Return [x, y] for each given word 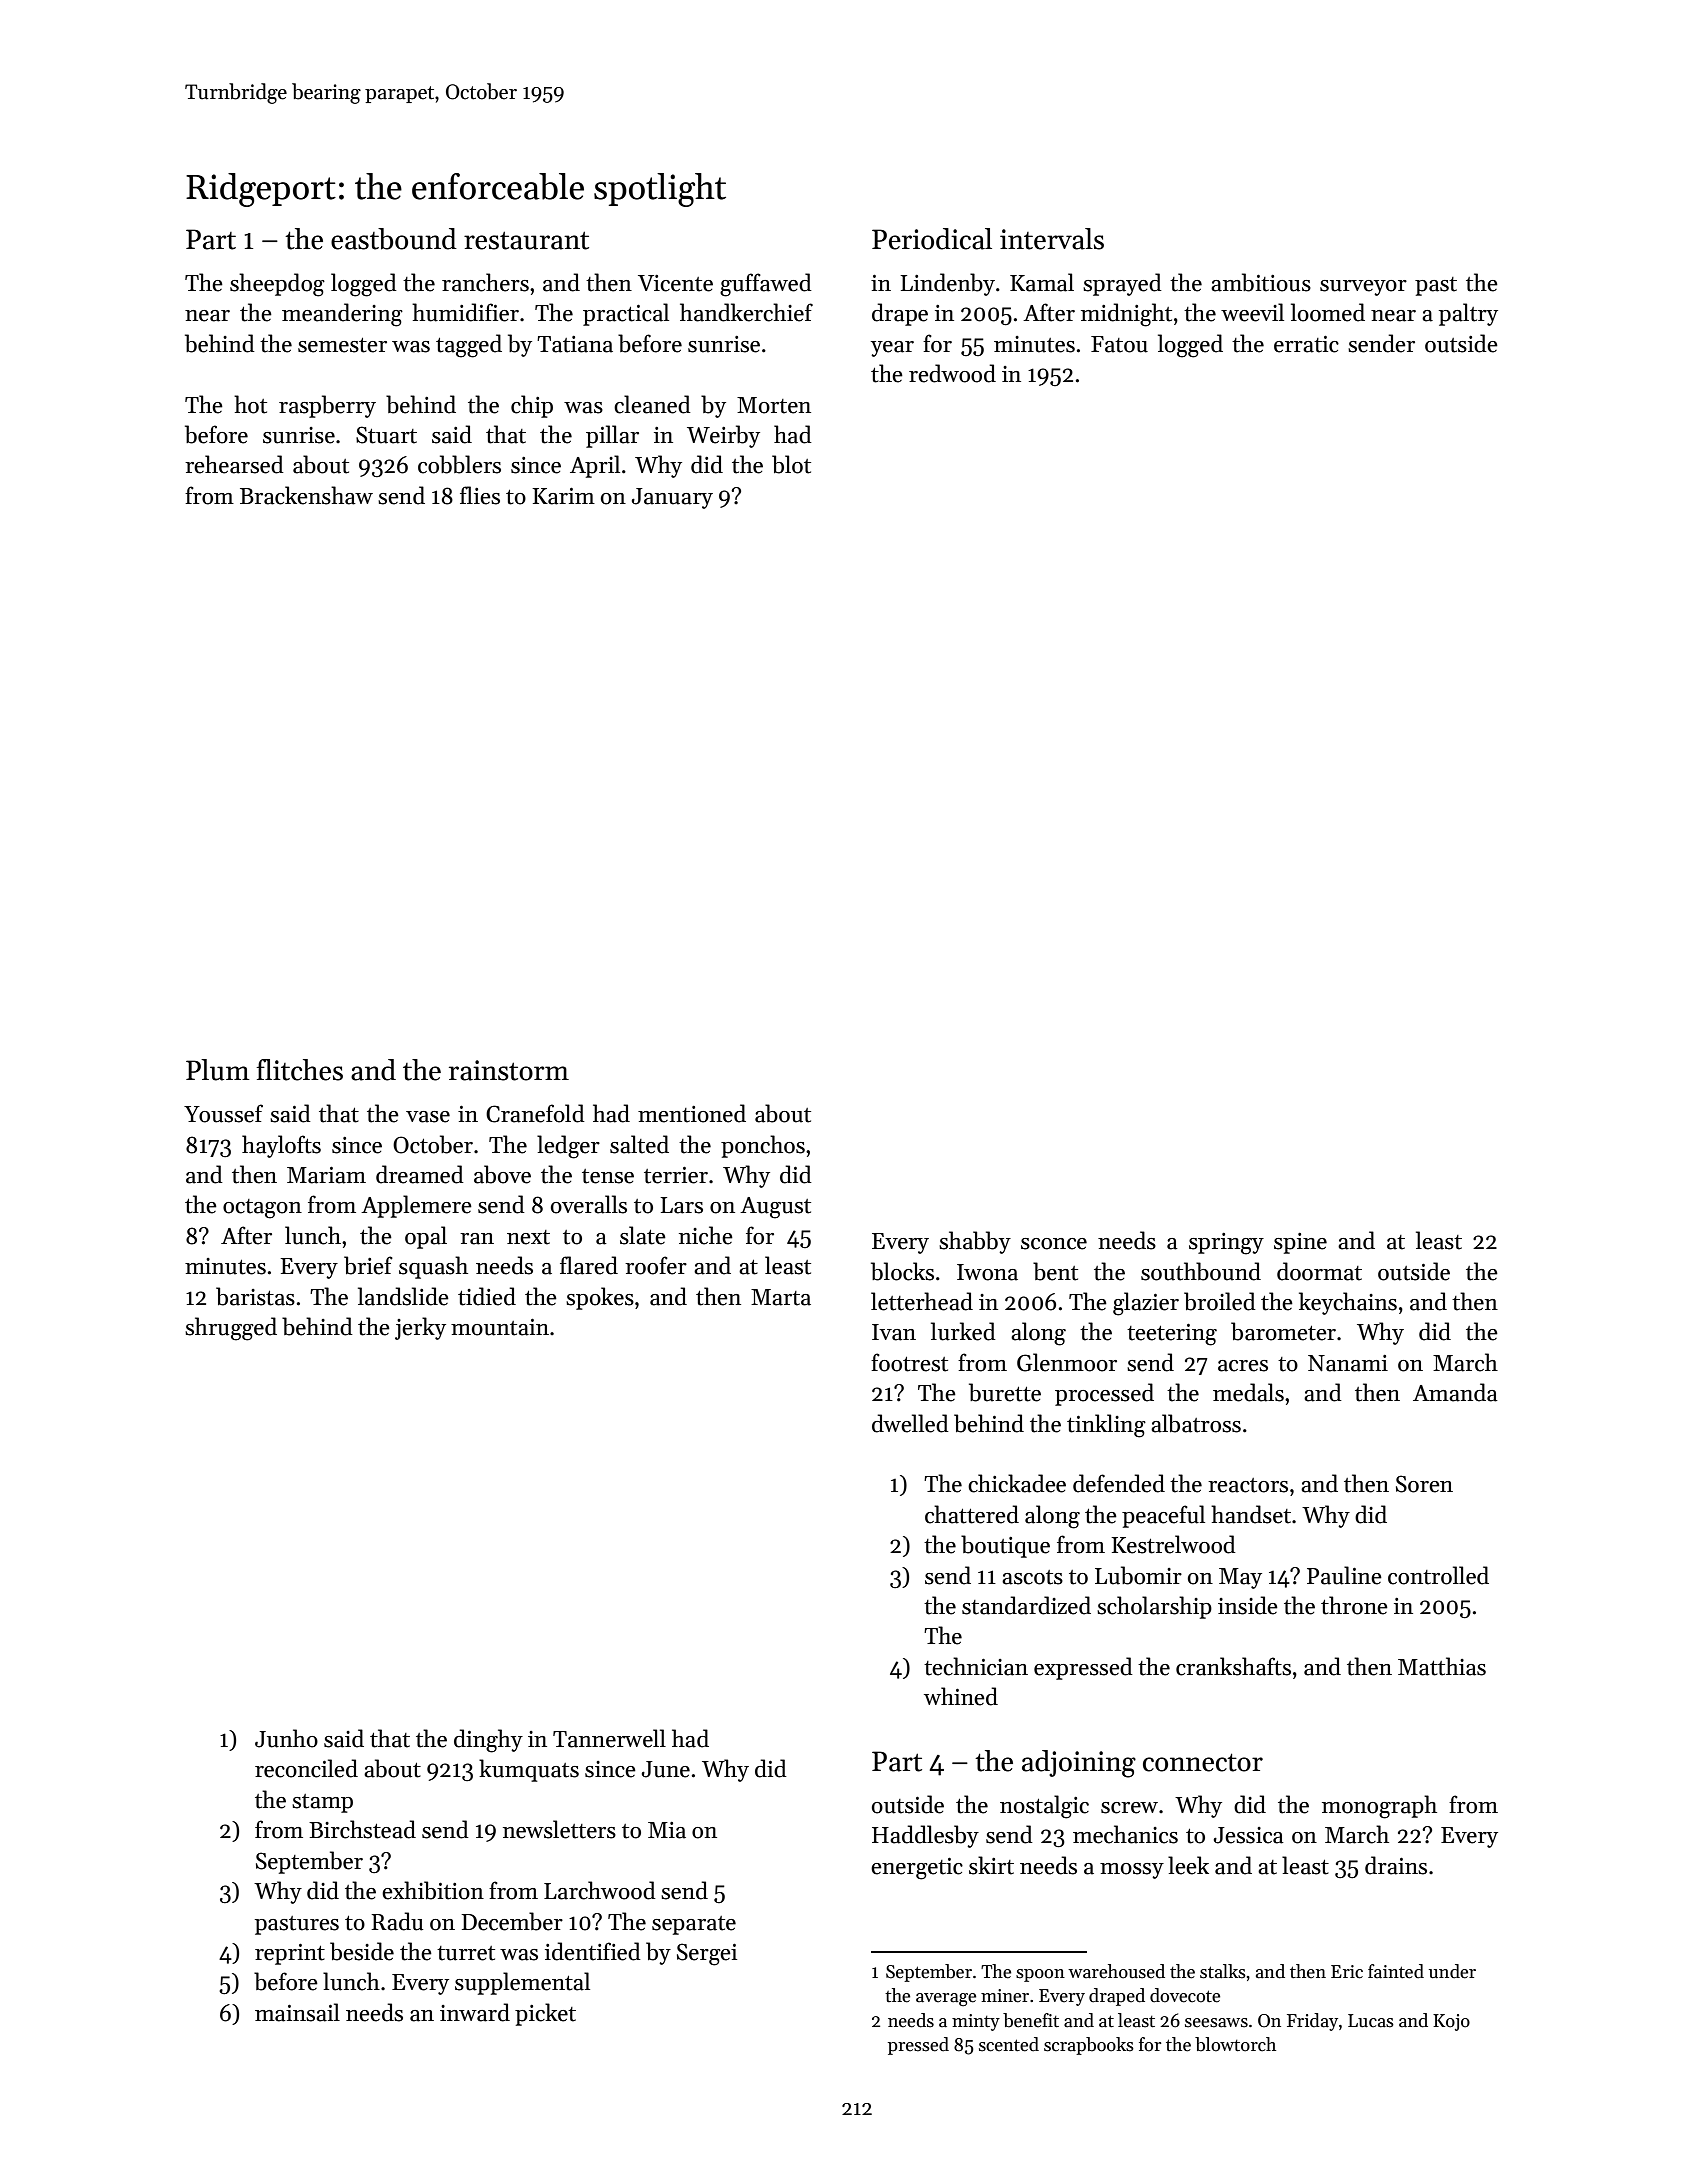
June [666, 1769]
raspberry [327, 406]
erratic [1306, 344]
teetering [1172, 1335]
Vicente [675, 283]
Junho [286, 1738]
